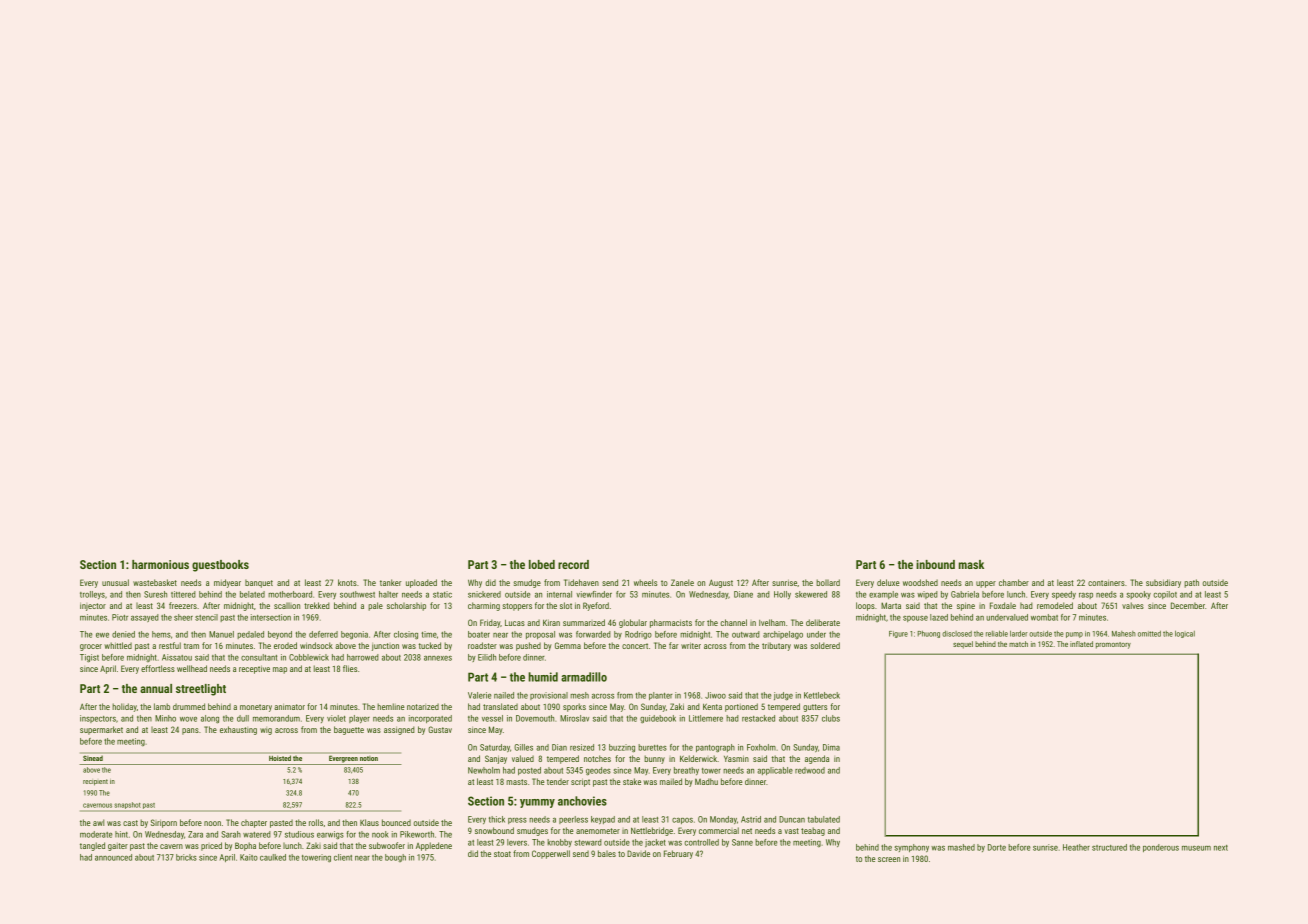  Describe the element at coordinates (652, 831) in the screenshot. I see `Nettlebridge` at that location.
